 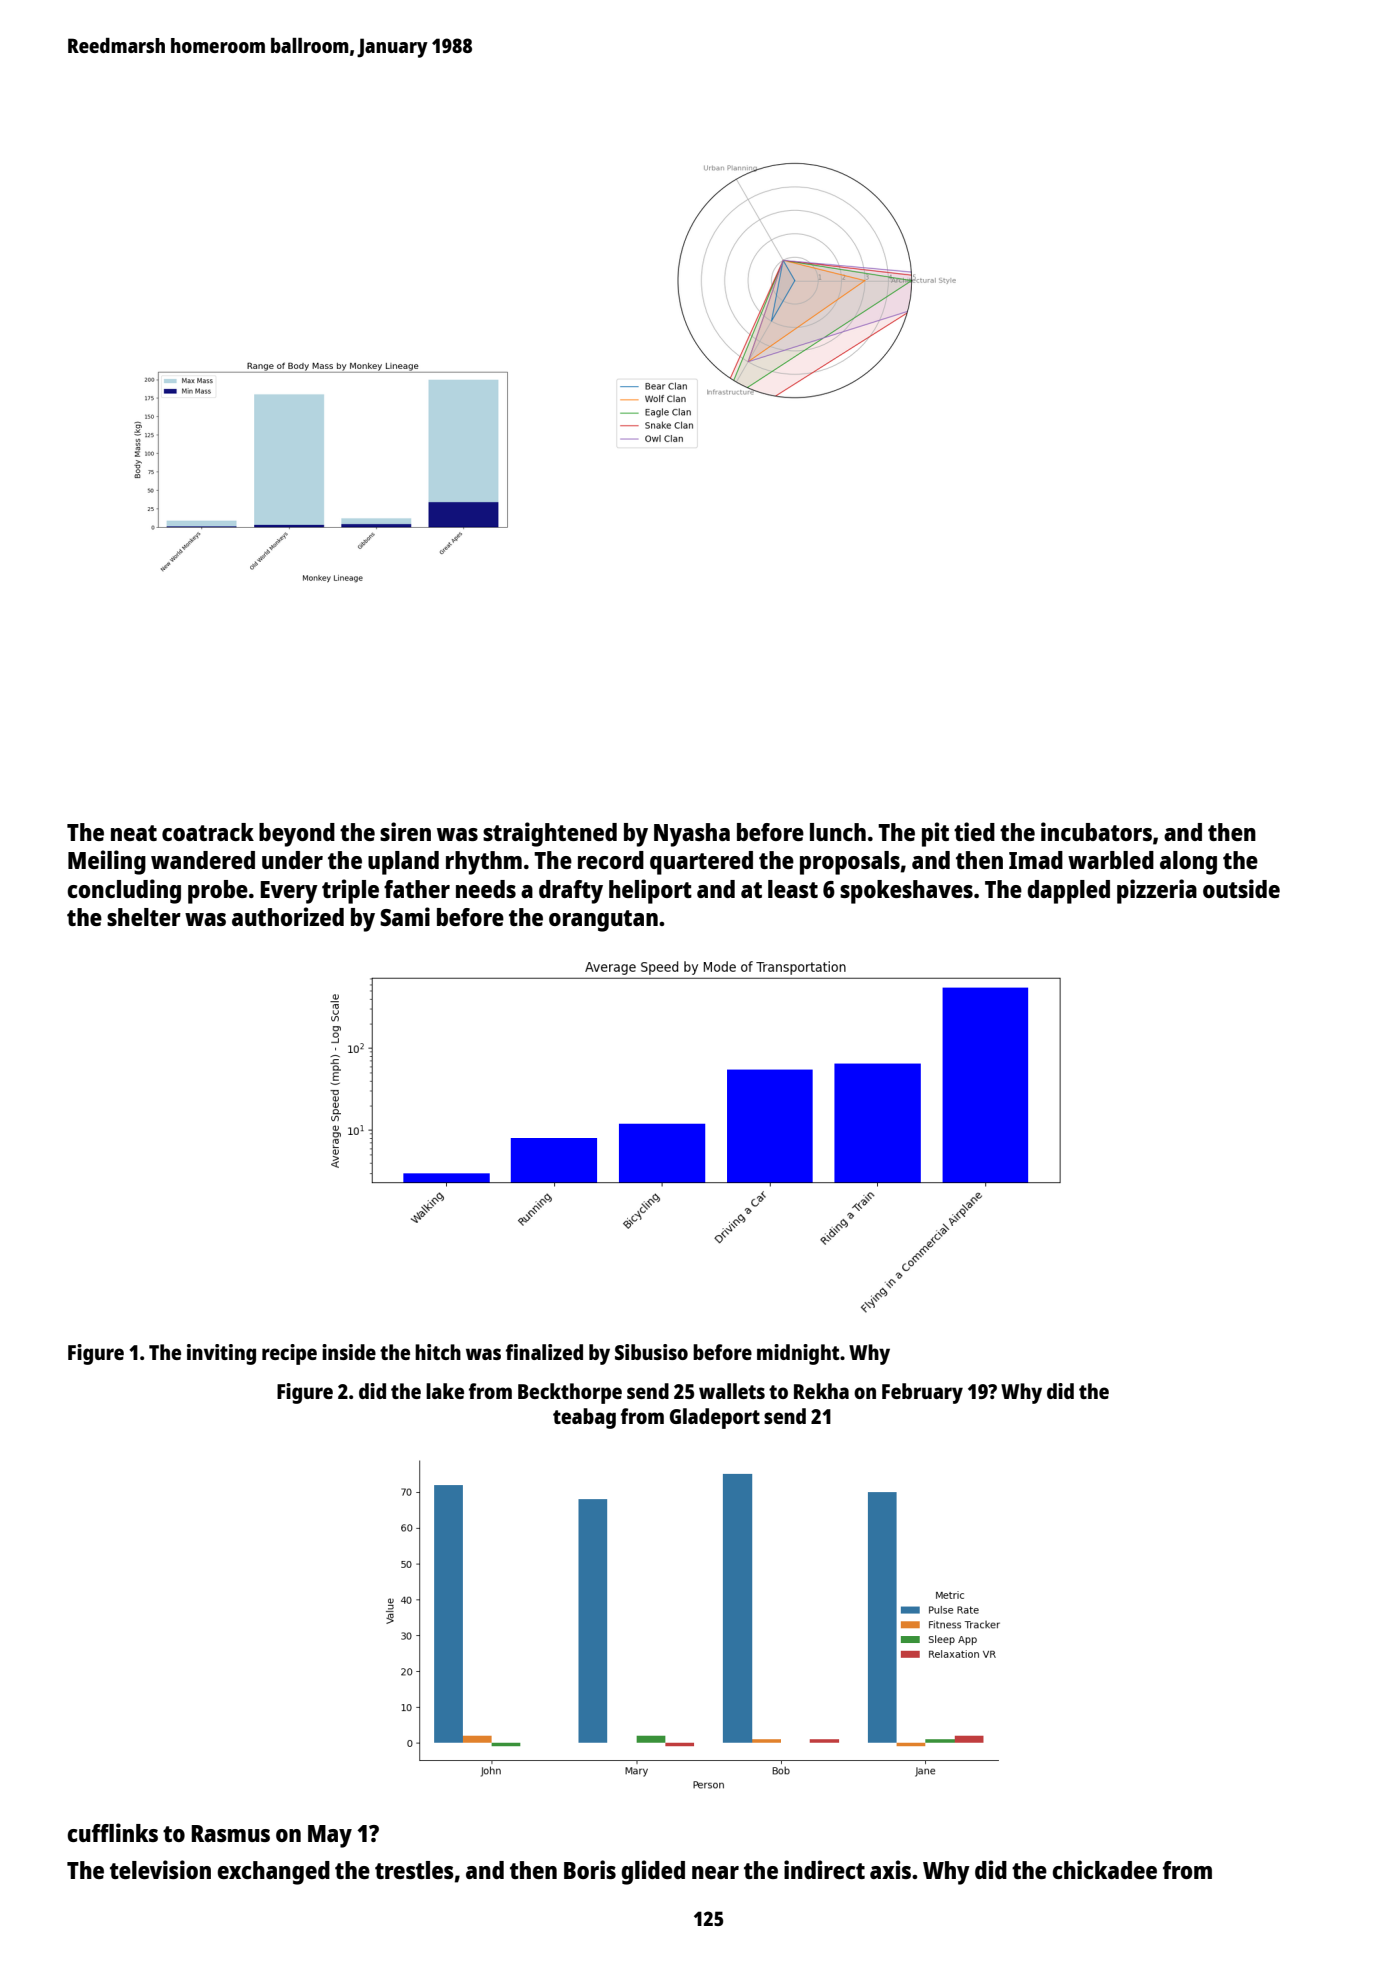 I want to click on inviting, so click(x=221, y=1354).
